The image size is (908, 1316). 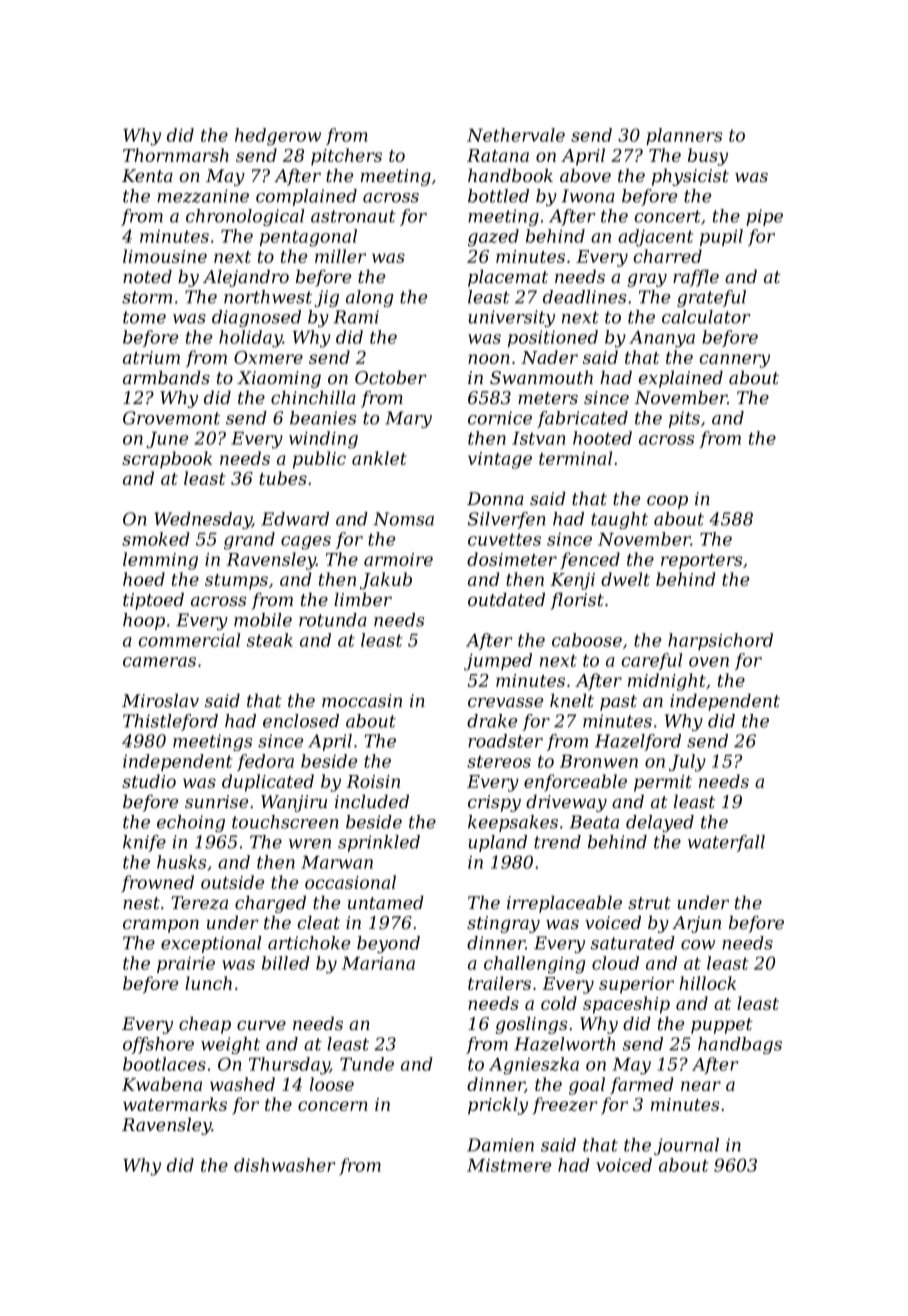 I want to click on Nethervale, so click(x=516, y=135).
